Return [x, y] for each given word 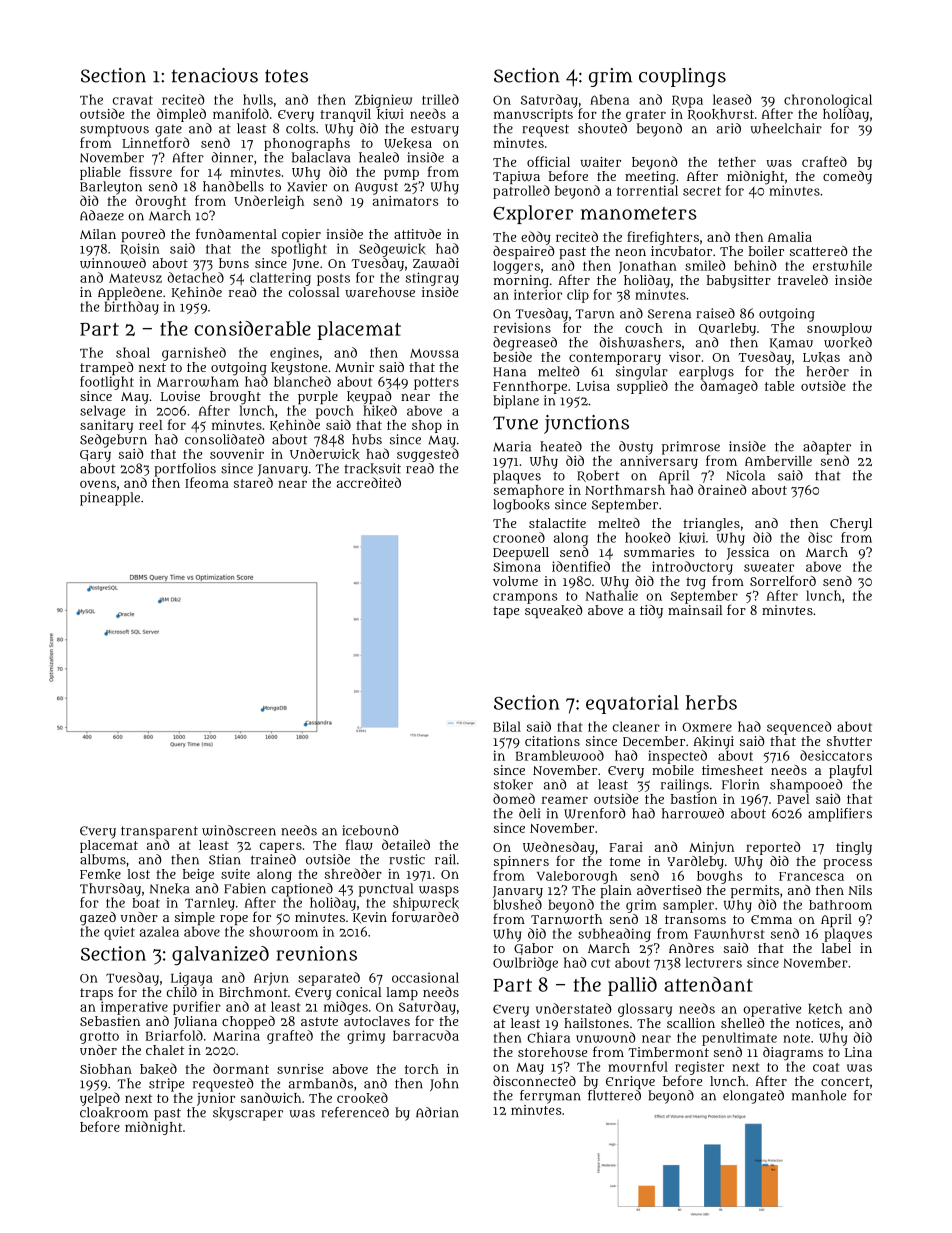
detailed [406, 844]
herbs [711, 702]
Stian [225, 859]
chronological [828, 101]
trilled [440, 99]
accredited [369, 482]
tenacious [215, 75]
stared [253, 482]
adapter [827, 448]
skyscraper [248, 1114]
